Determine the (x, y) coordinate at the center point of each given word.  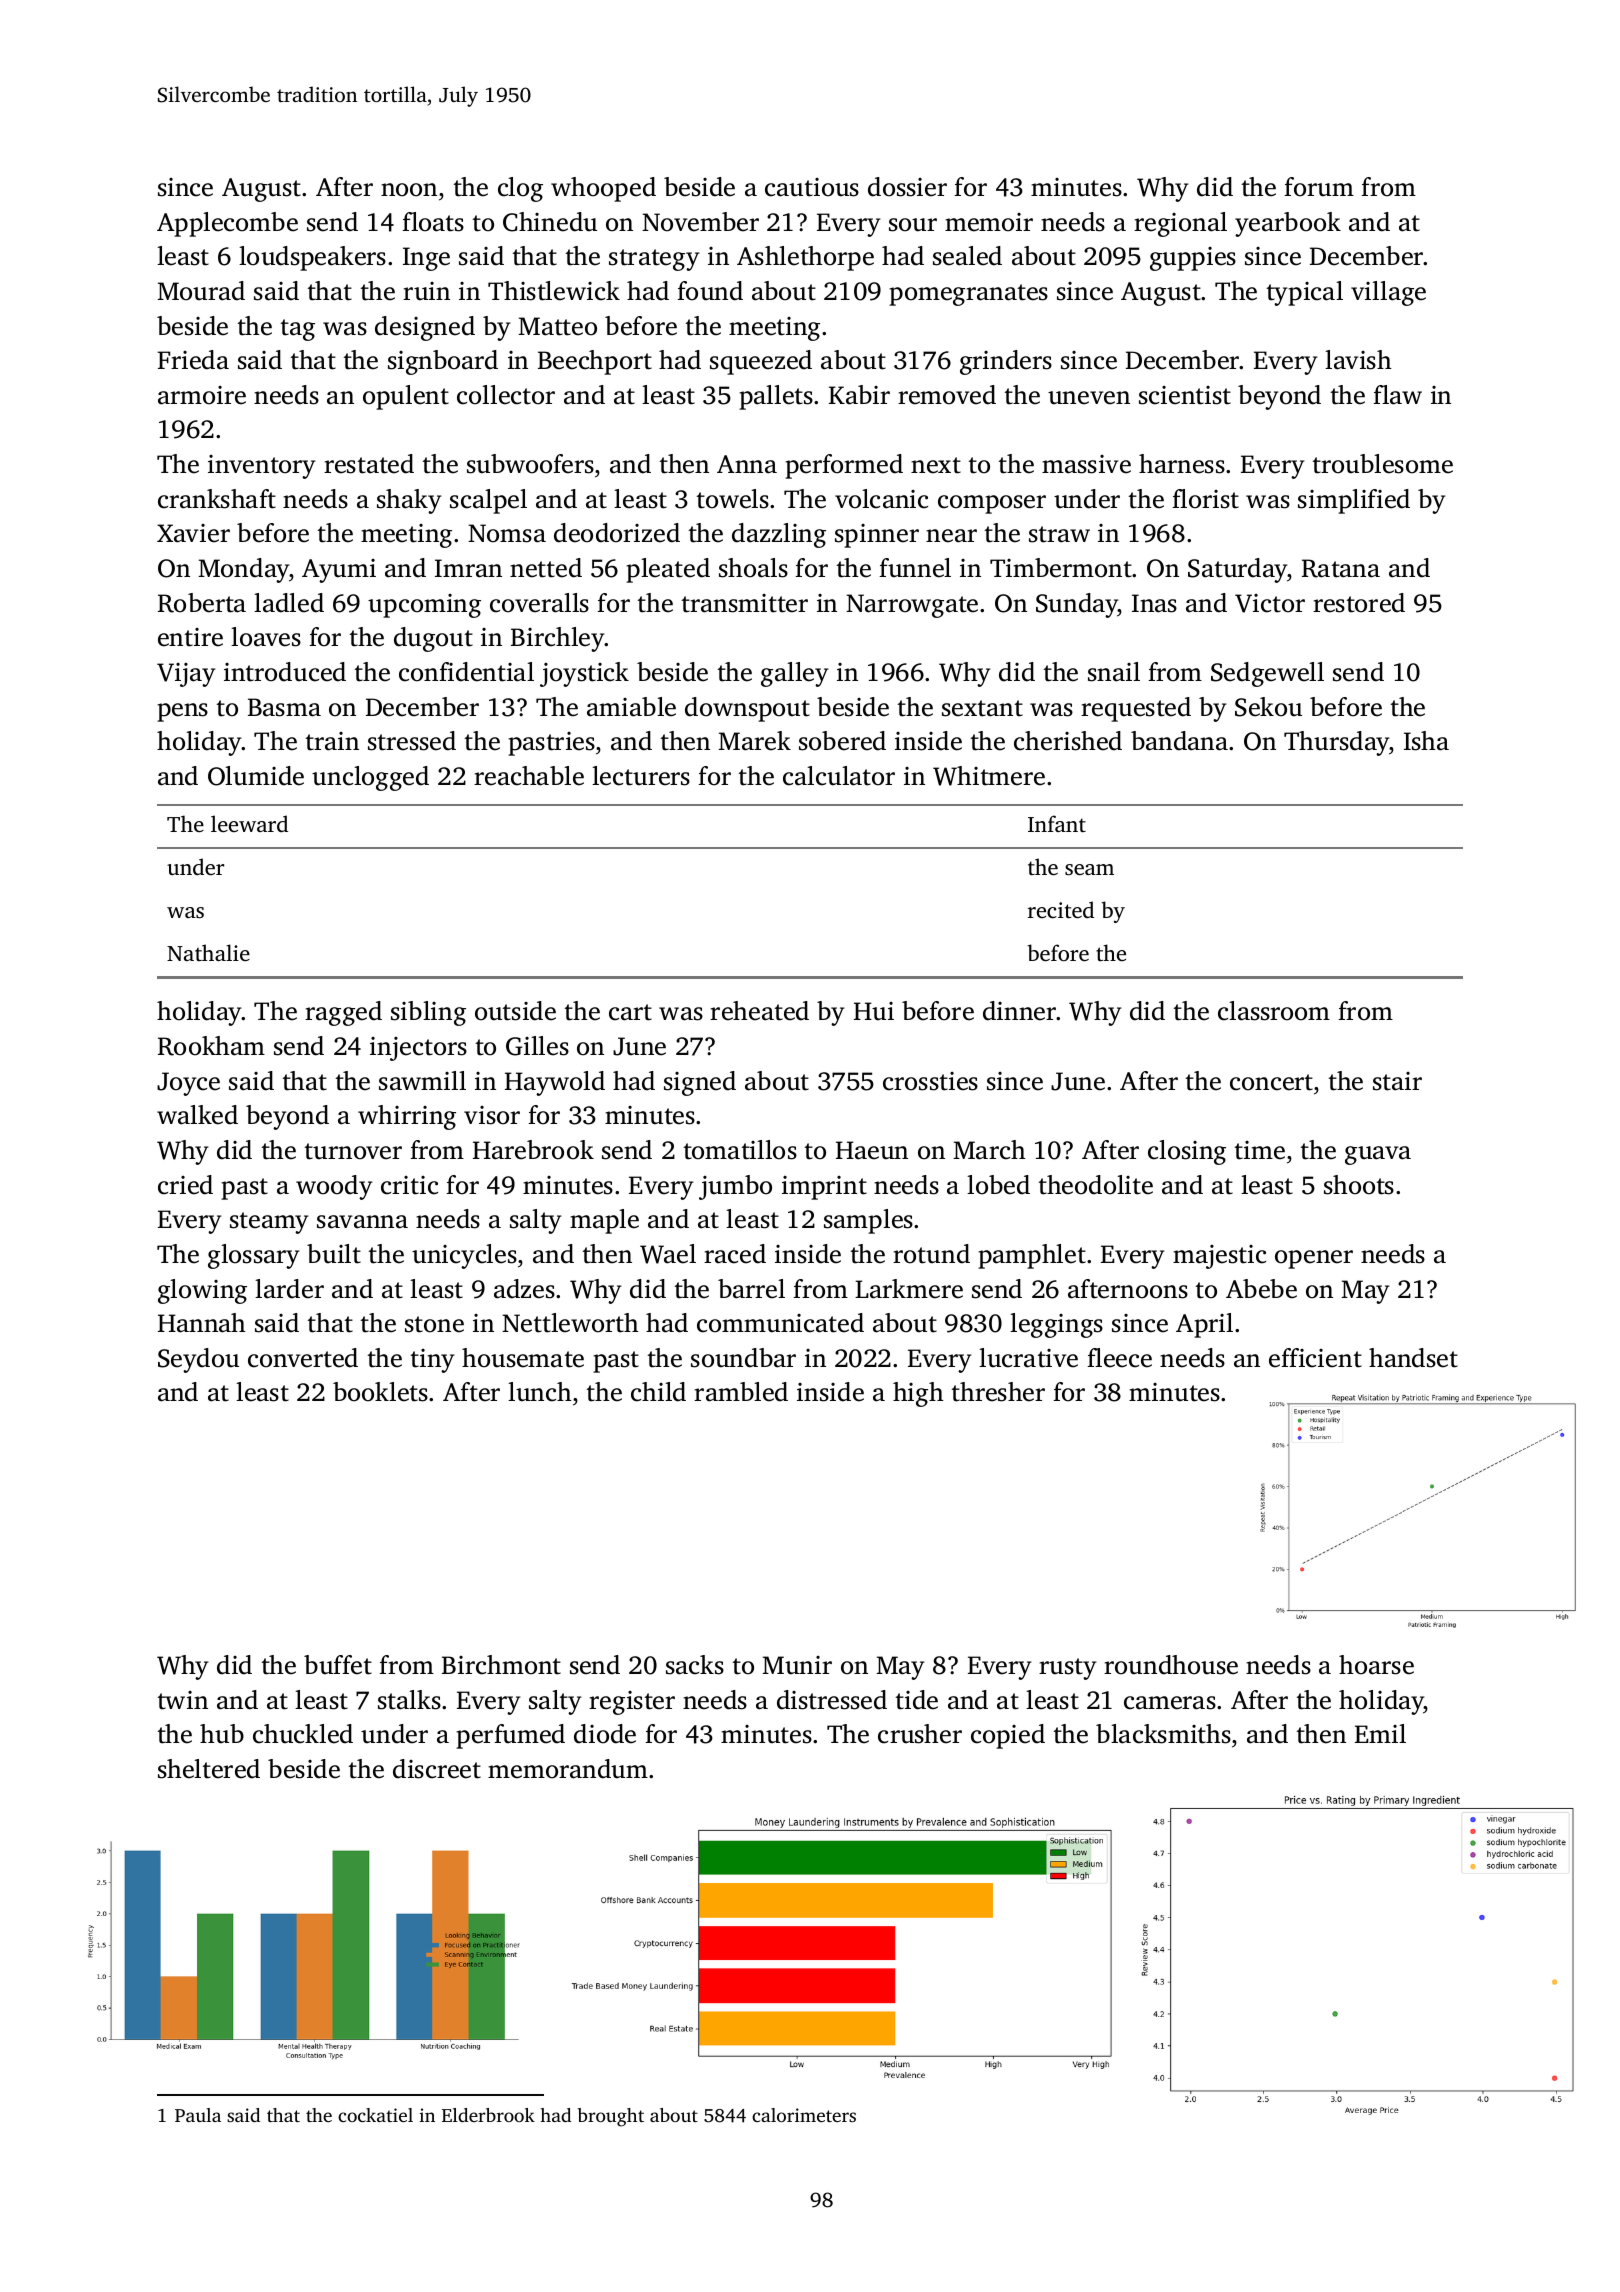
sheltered (209, 1769)
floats (433, 222)
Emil (1380, 1733)
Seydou (198, 1360)
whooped (603, 189)
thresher (998, 1392)
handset (1413, 1358)
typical (1305, 293)
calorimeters (804, 2115)
